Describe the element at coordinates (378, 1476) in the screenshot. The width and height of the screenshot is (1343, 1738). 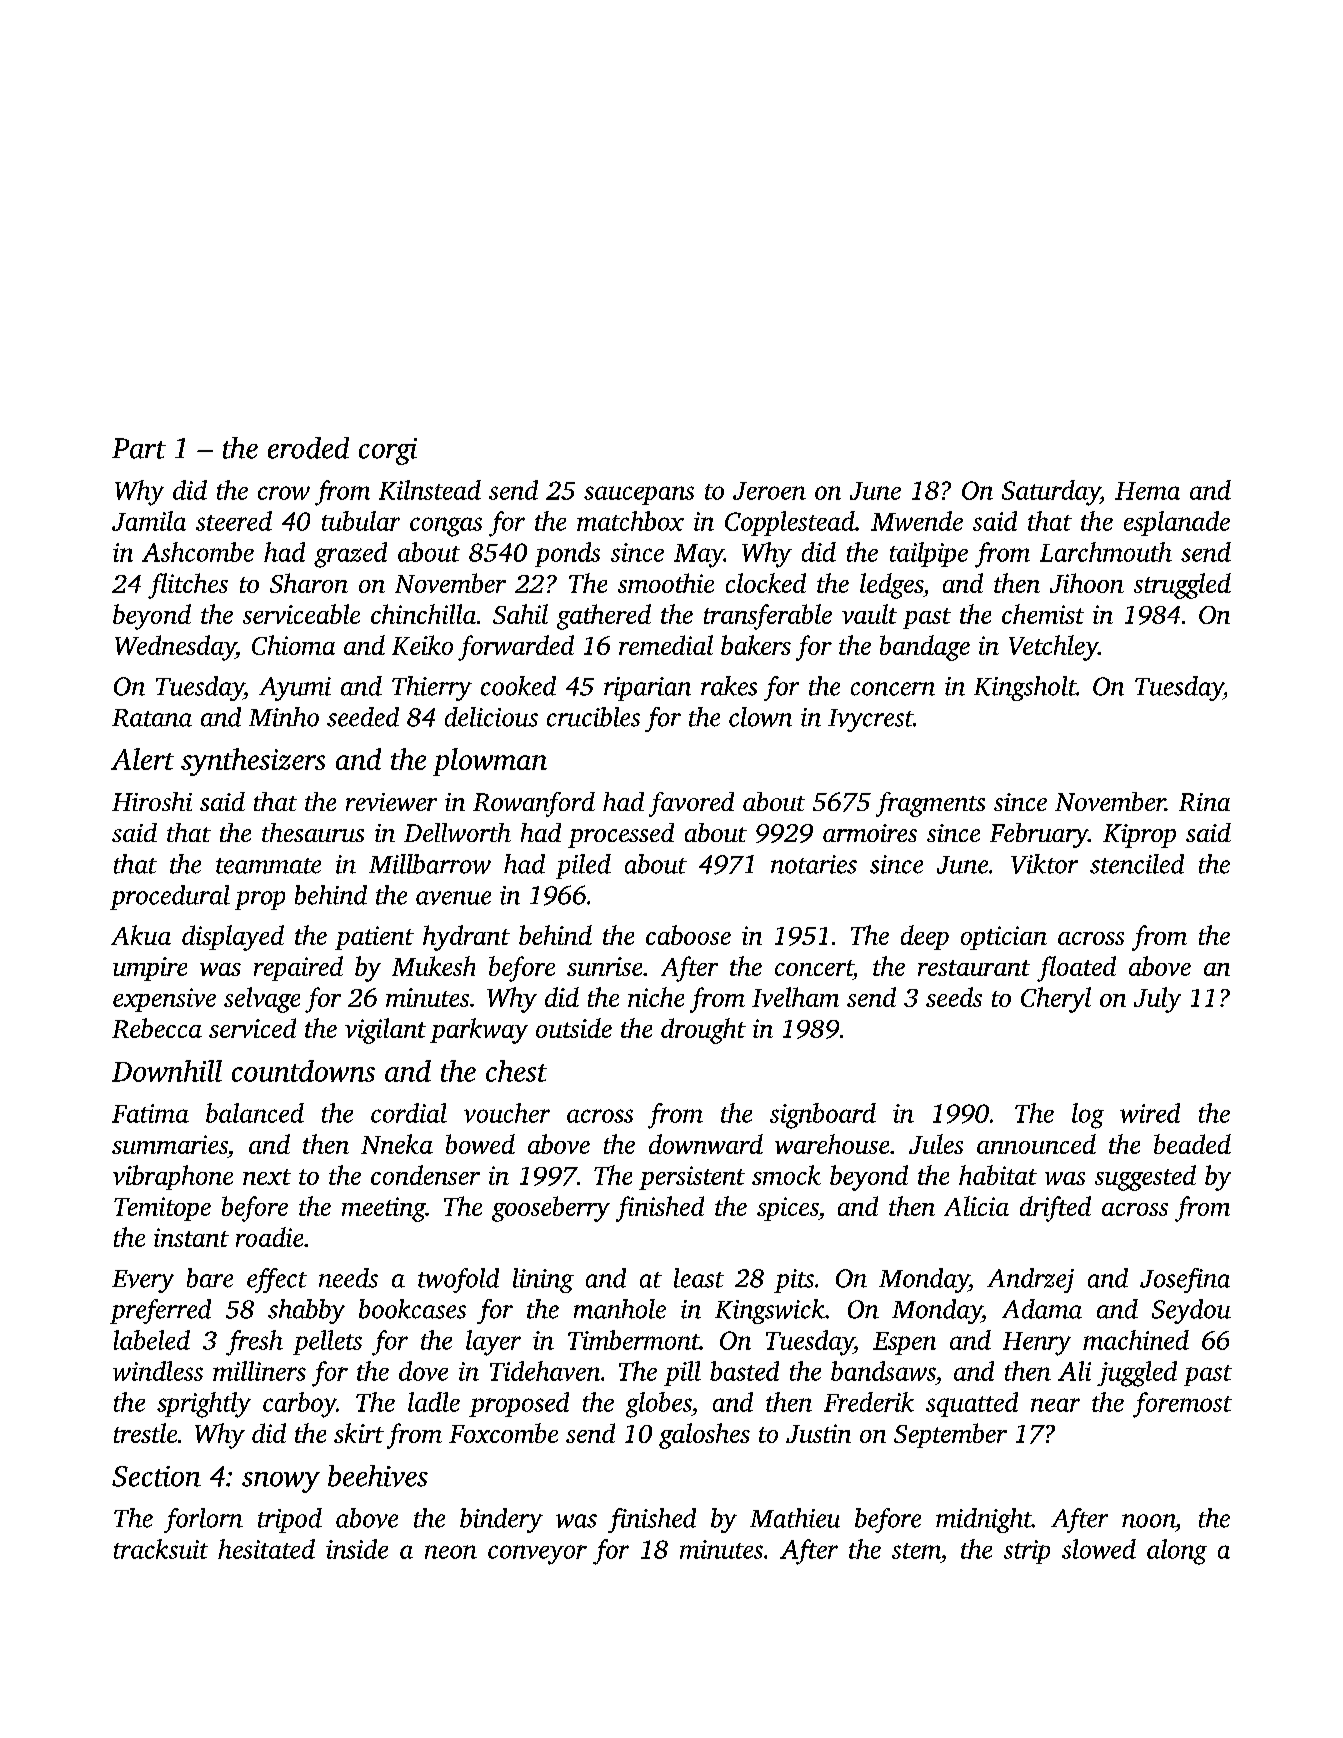
I see `beehives` at that location.
